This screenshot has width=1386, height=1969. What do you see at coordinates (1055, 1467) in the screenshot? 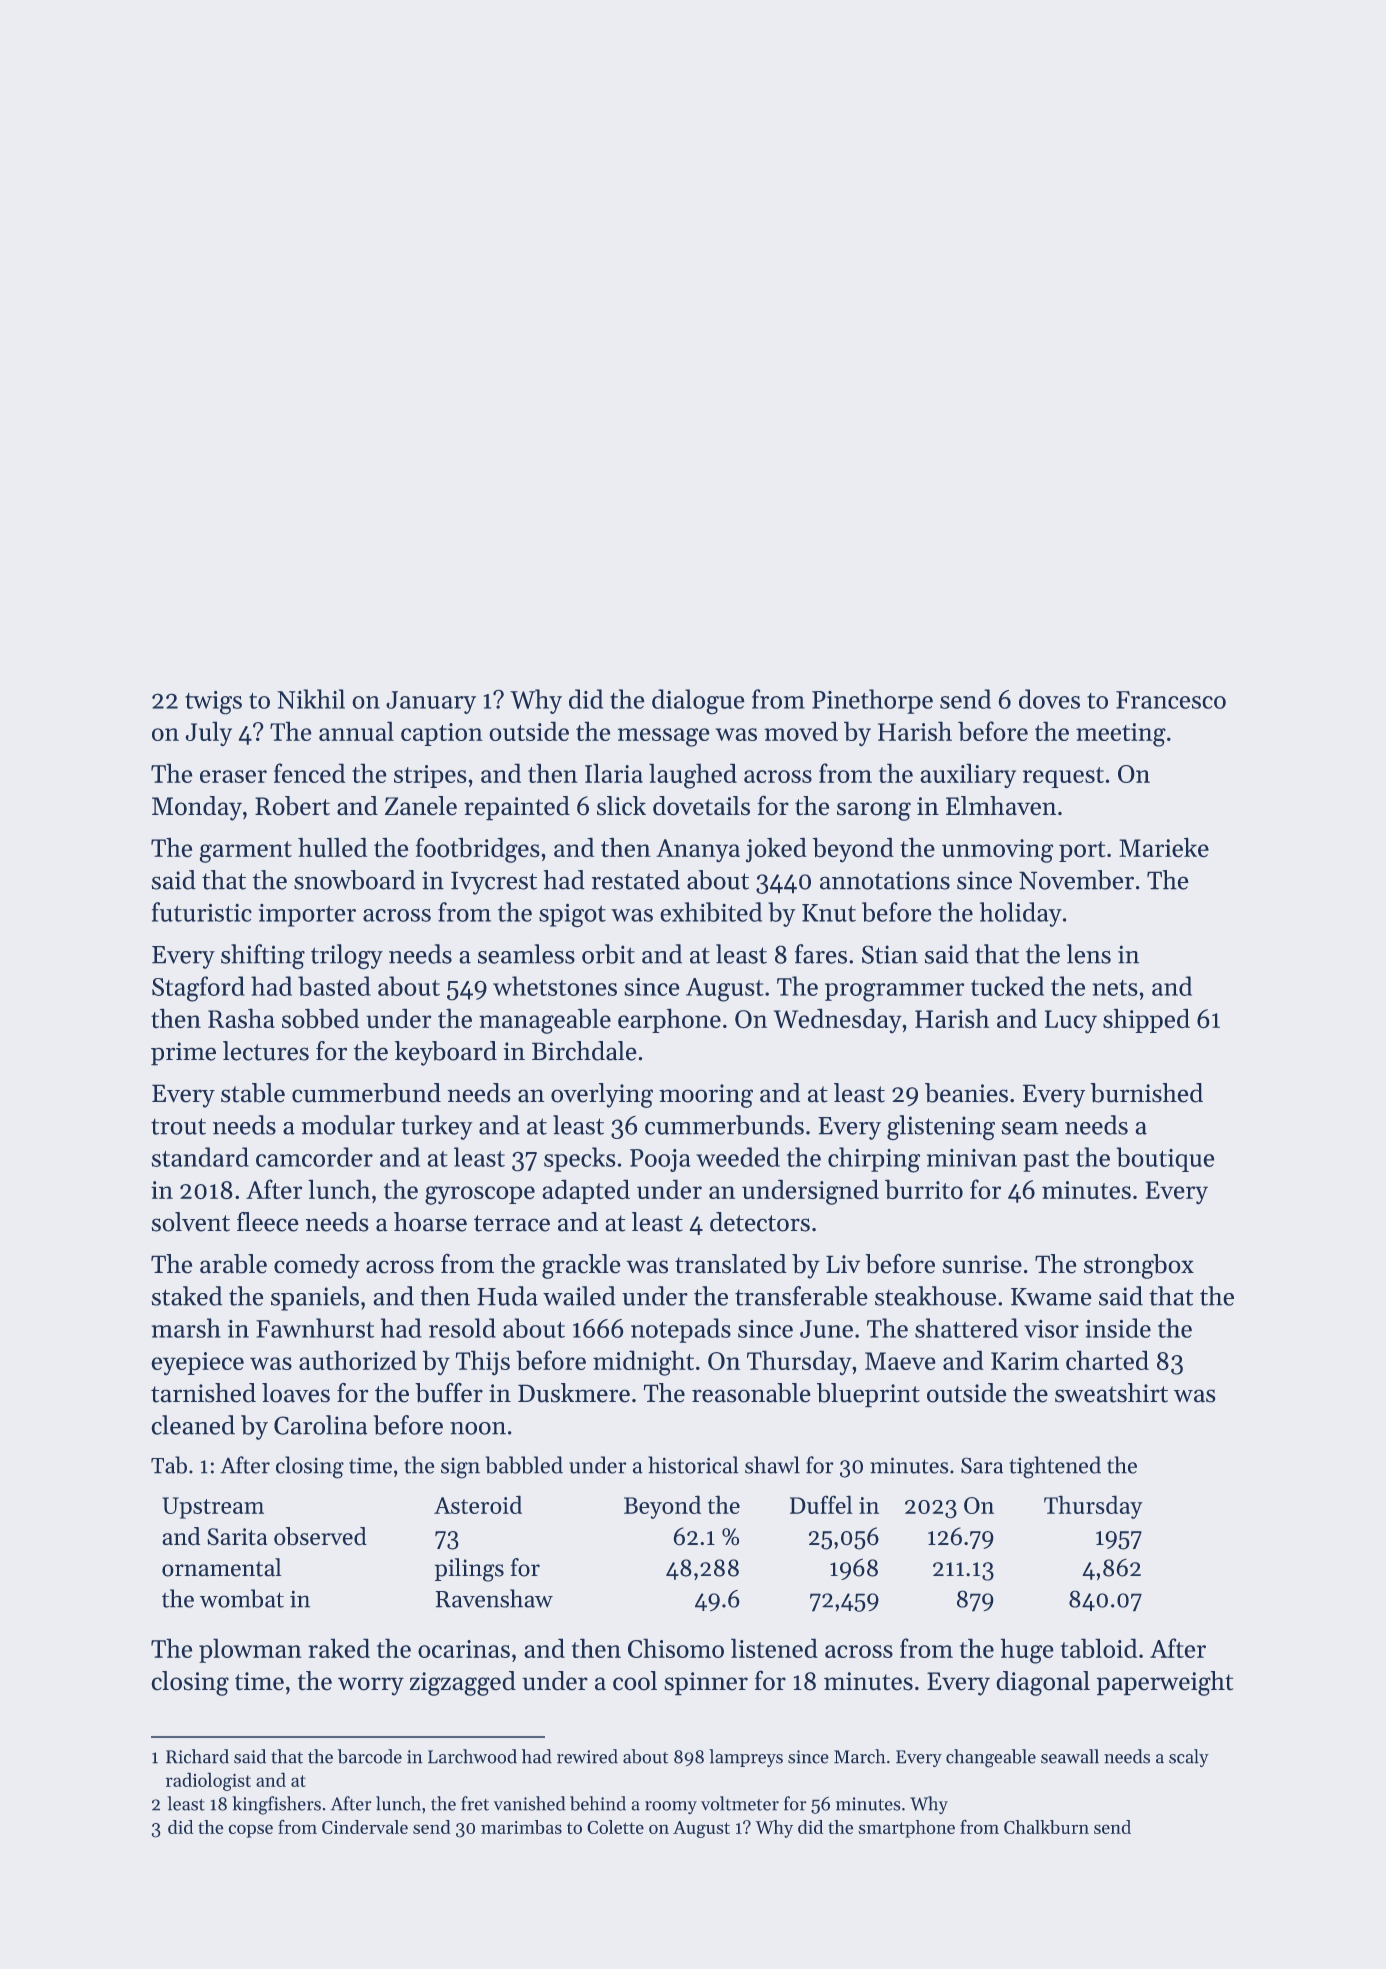
I see `tightened` at bounding box center [1055, 1467].
